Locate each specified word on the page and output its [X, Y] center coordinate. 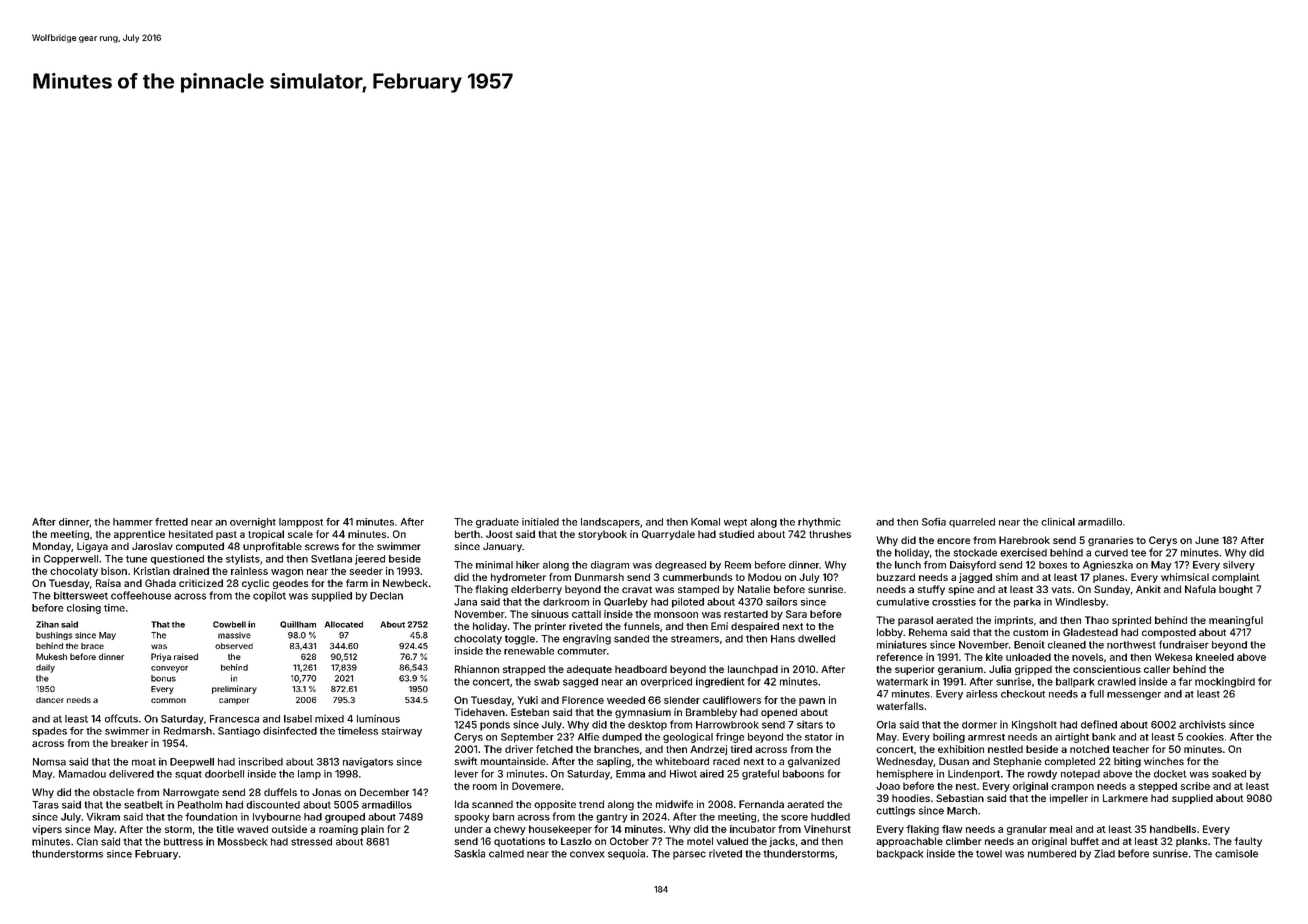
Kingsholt [1034, 725]
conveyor [169, 669]
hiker [528, 565]
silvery [1239, 566]
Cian [87, 841]
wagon [287, 573]
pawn [812, 702]
